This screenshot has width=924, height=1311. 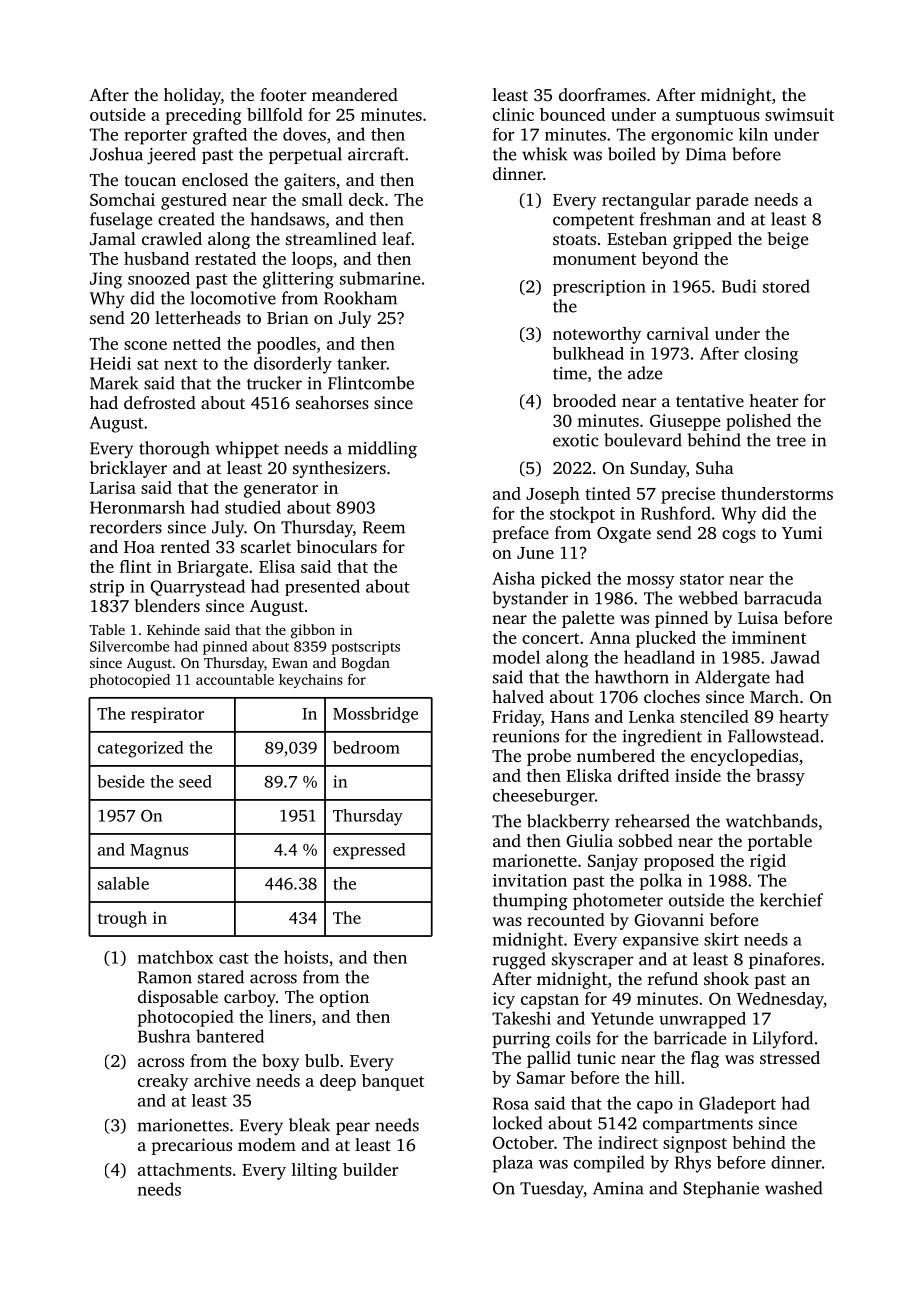 I want to click on Yumi, so click(x=802, y=532).
